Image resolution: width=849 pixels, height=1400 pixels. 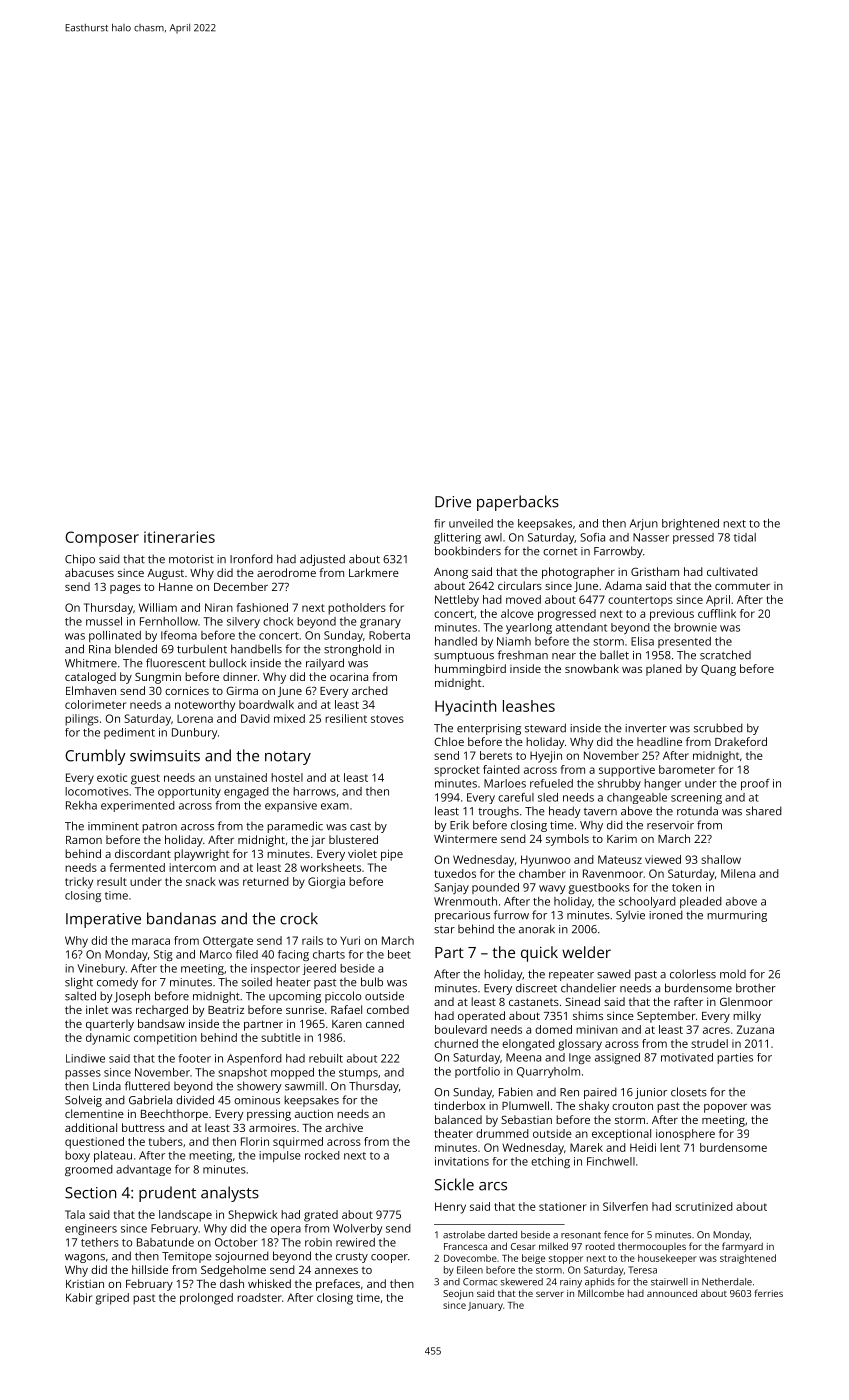 What do you see at coordinates (143, 1170) in the screenshot?
I see `advantage` at bounding box center [143, 1170].
